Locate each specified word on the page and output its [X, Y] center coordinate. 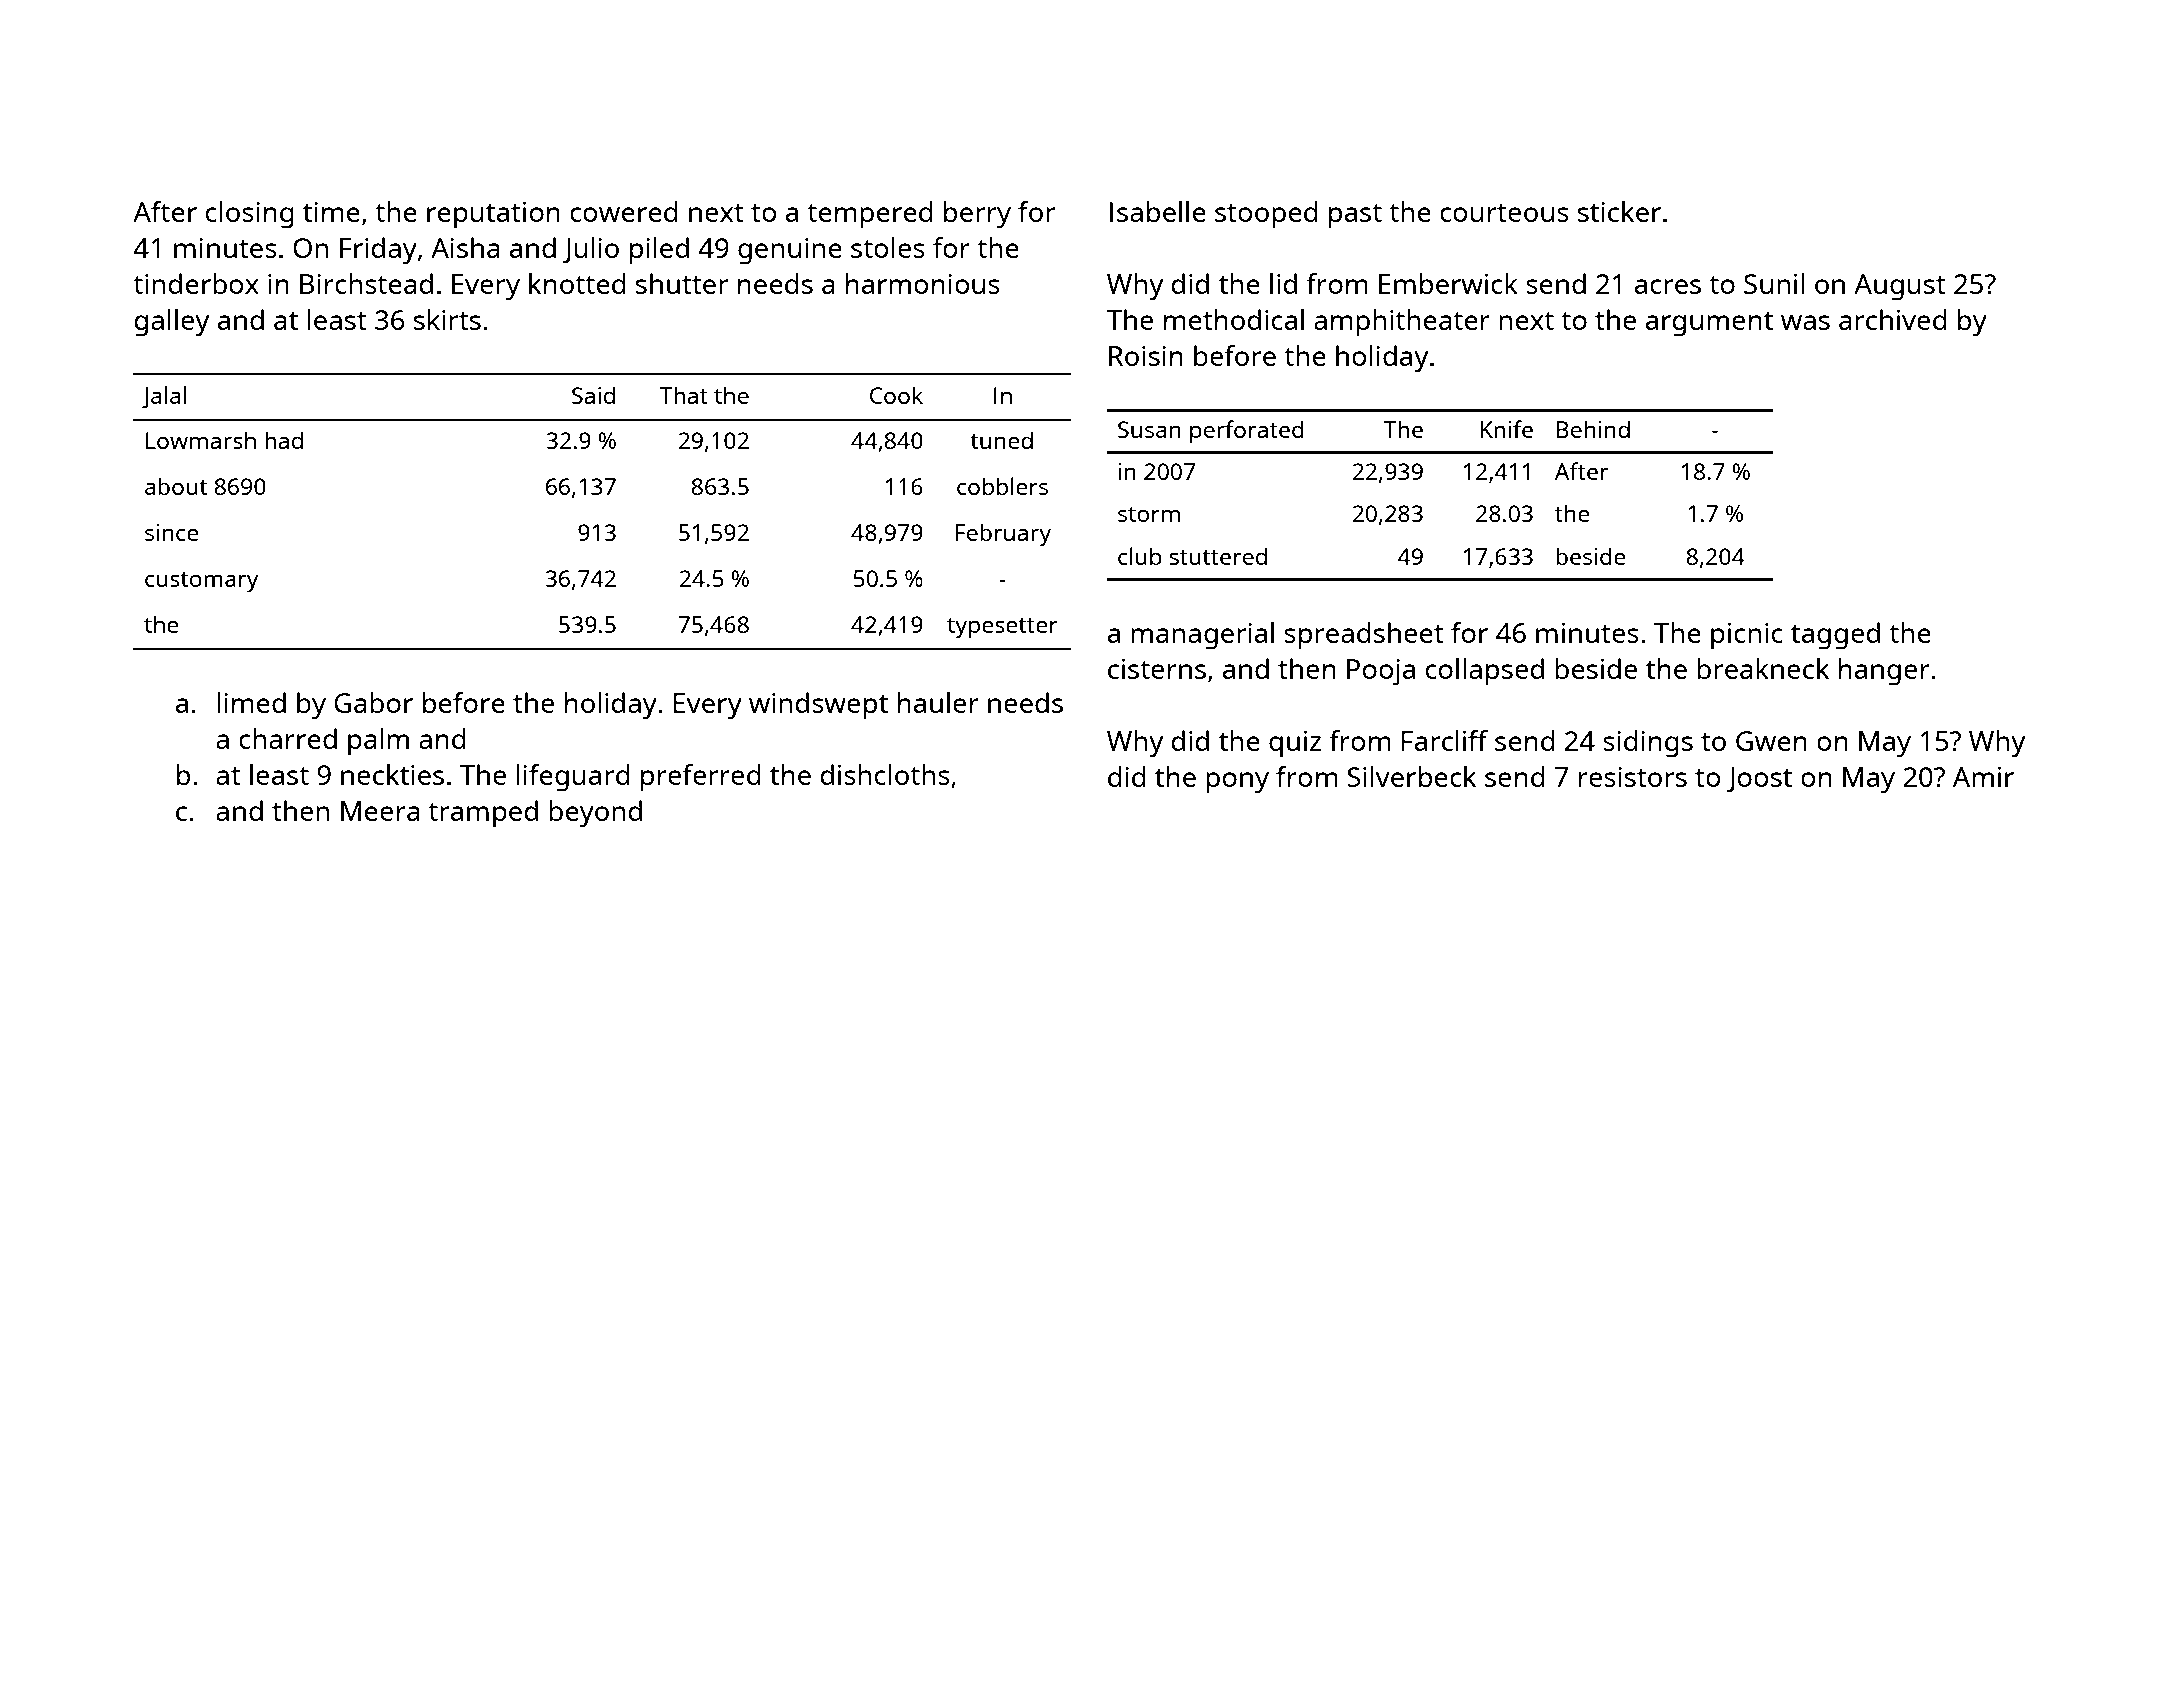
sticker [1619, 211]
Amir [1983, 777]
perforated [1247, 432]
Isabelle [1158, 211]
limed [251, 702]
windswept [818, 706]
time [331, 212]
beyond [595, 814]
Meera [380, 811]
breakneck [1763, 668]
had [284, 440]
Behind [1593, 429]
